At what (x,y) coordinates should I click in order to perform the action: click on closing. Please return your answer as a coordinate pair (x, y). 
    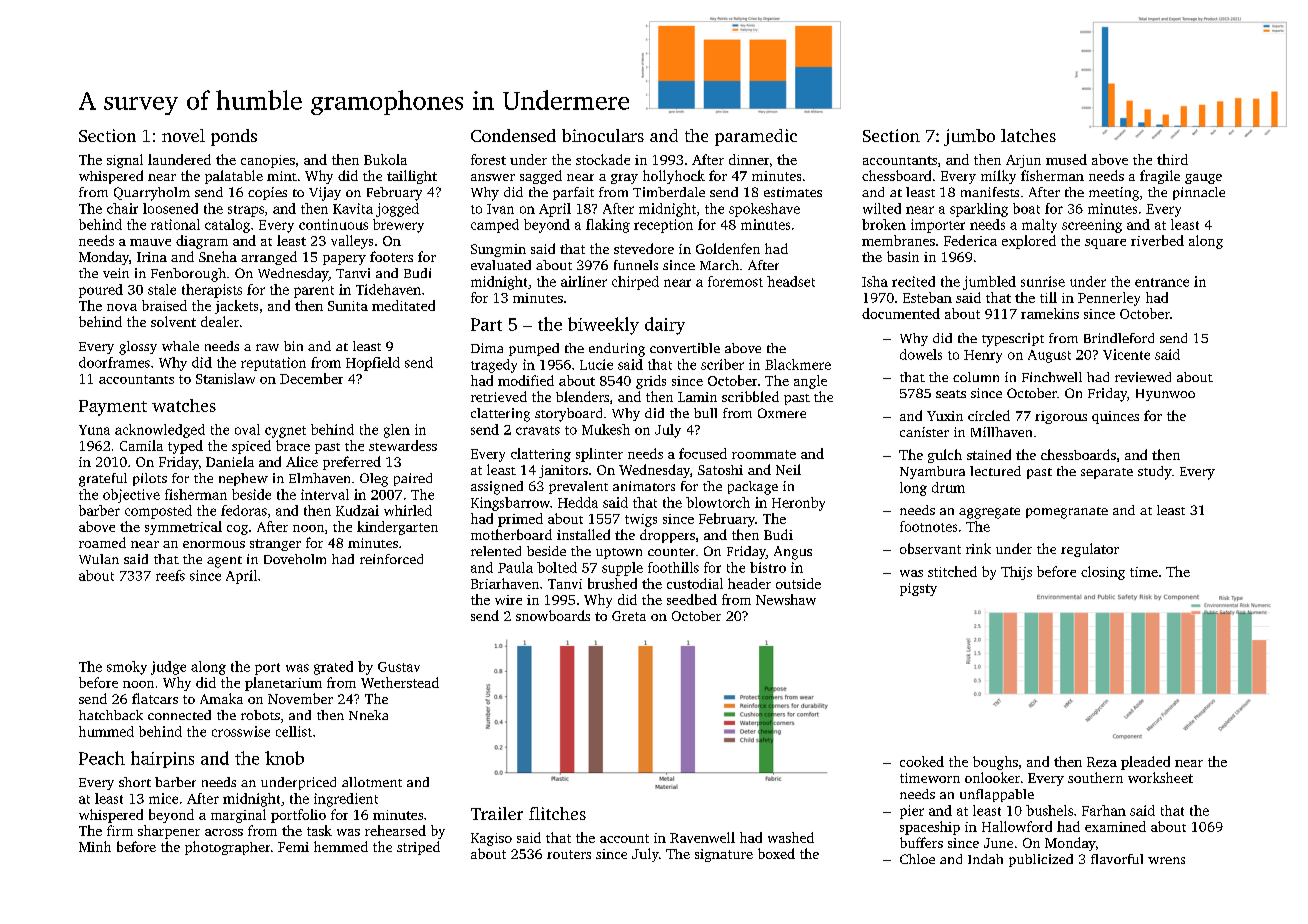
    Looking at the image, I should click on (1103, 573).
